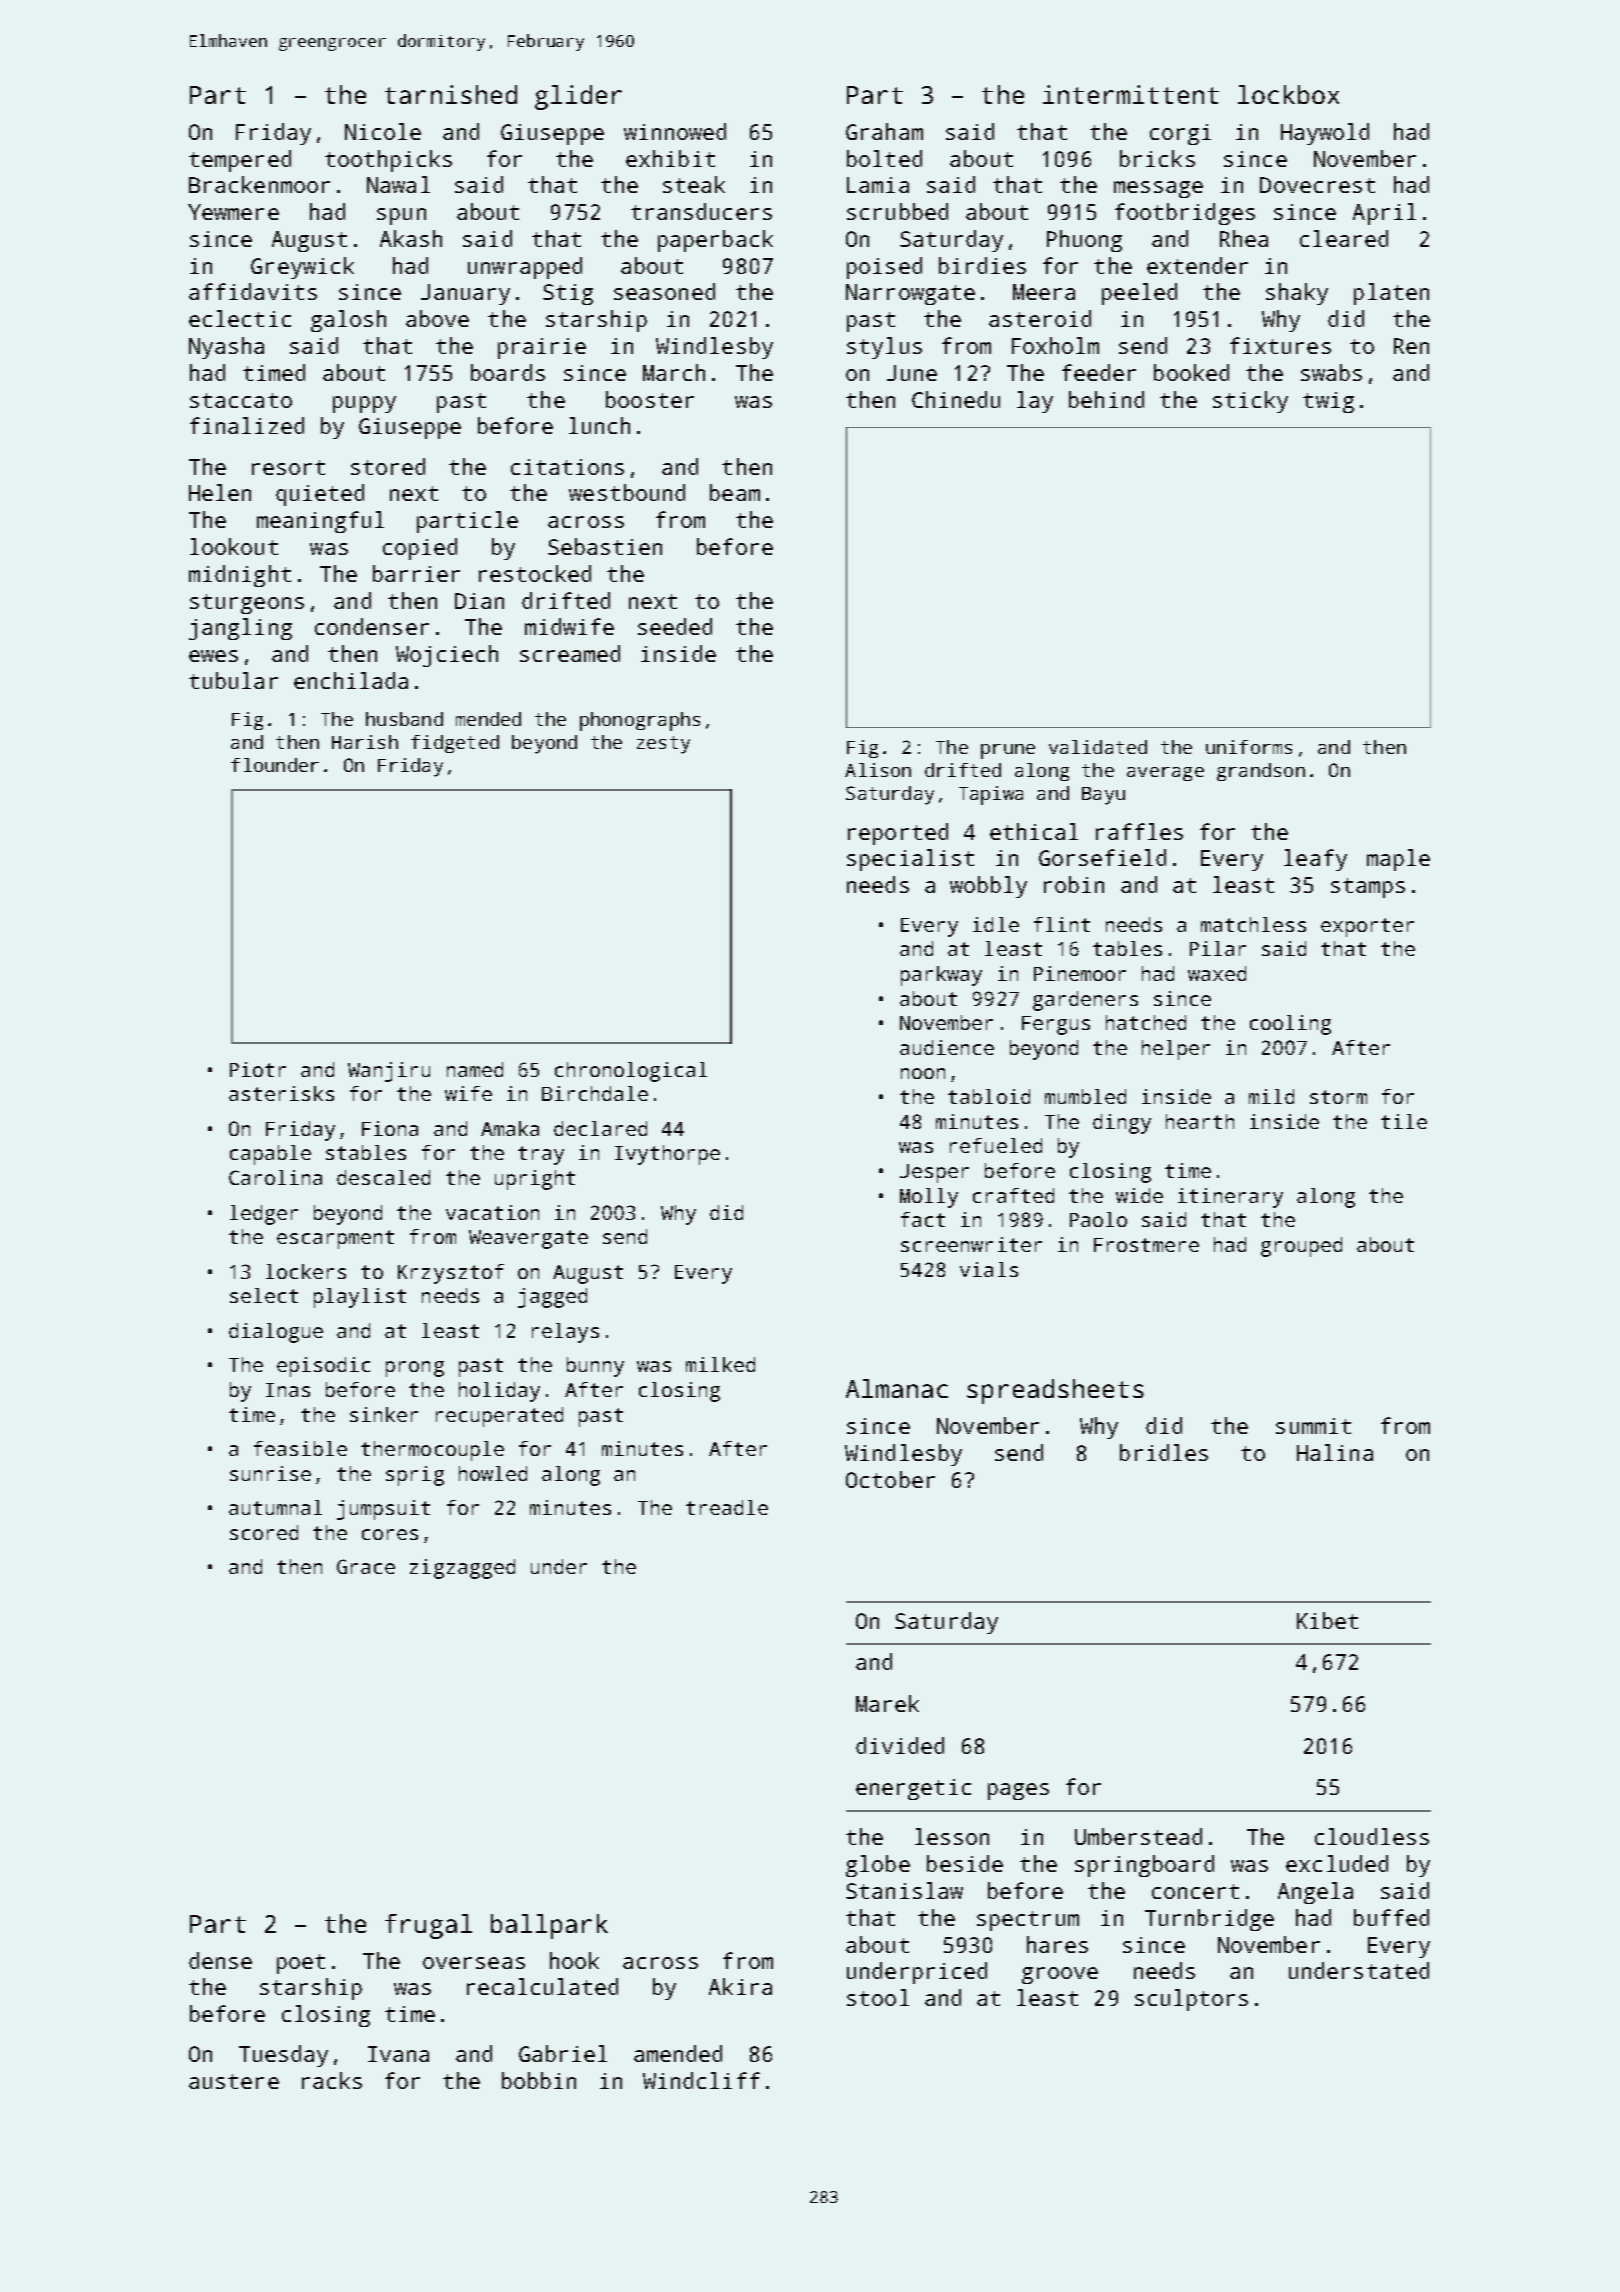 The height and width of the screenshot is (2292, 1620). What do you see at coordinates (727, 1507) in the screenshot?
I see `treadle` at bounding box center [727, 1507].
